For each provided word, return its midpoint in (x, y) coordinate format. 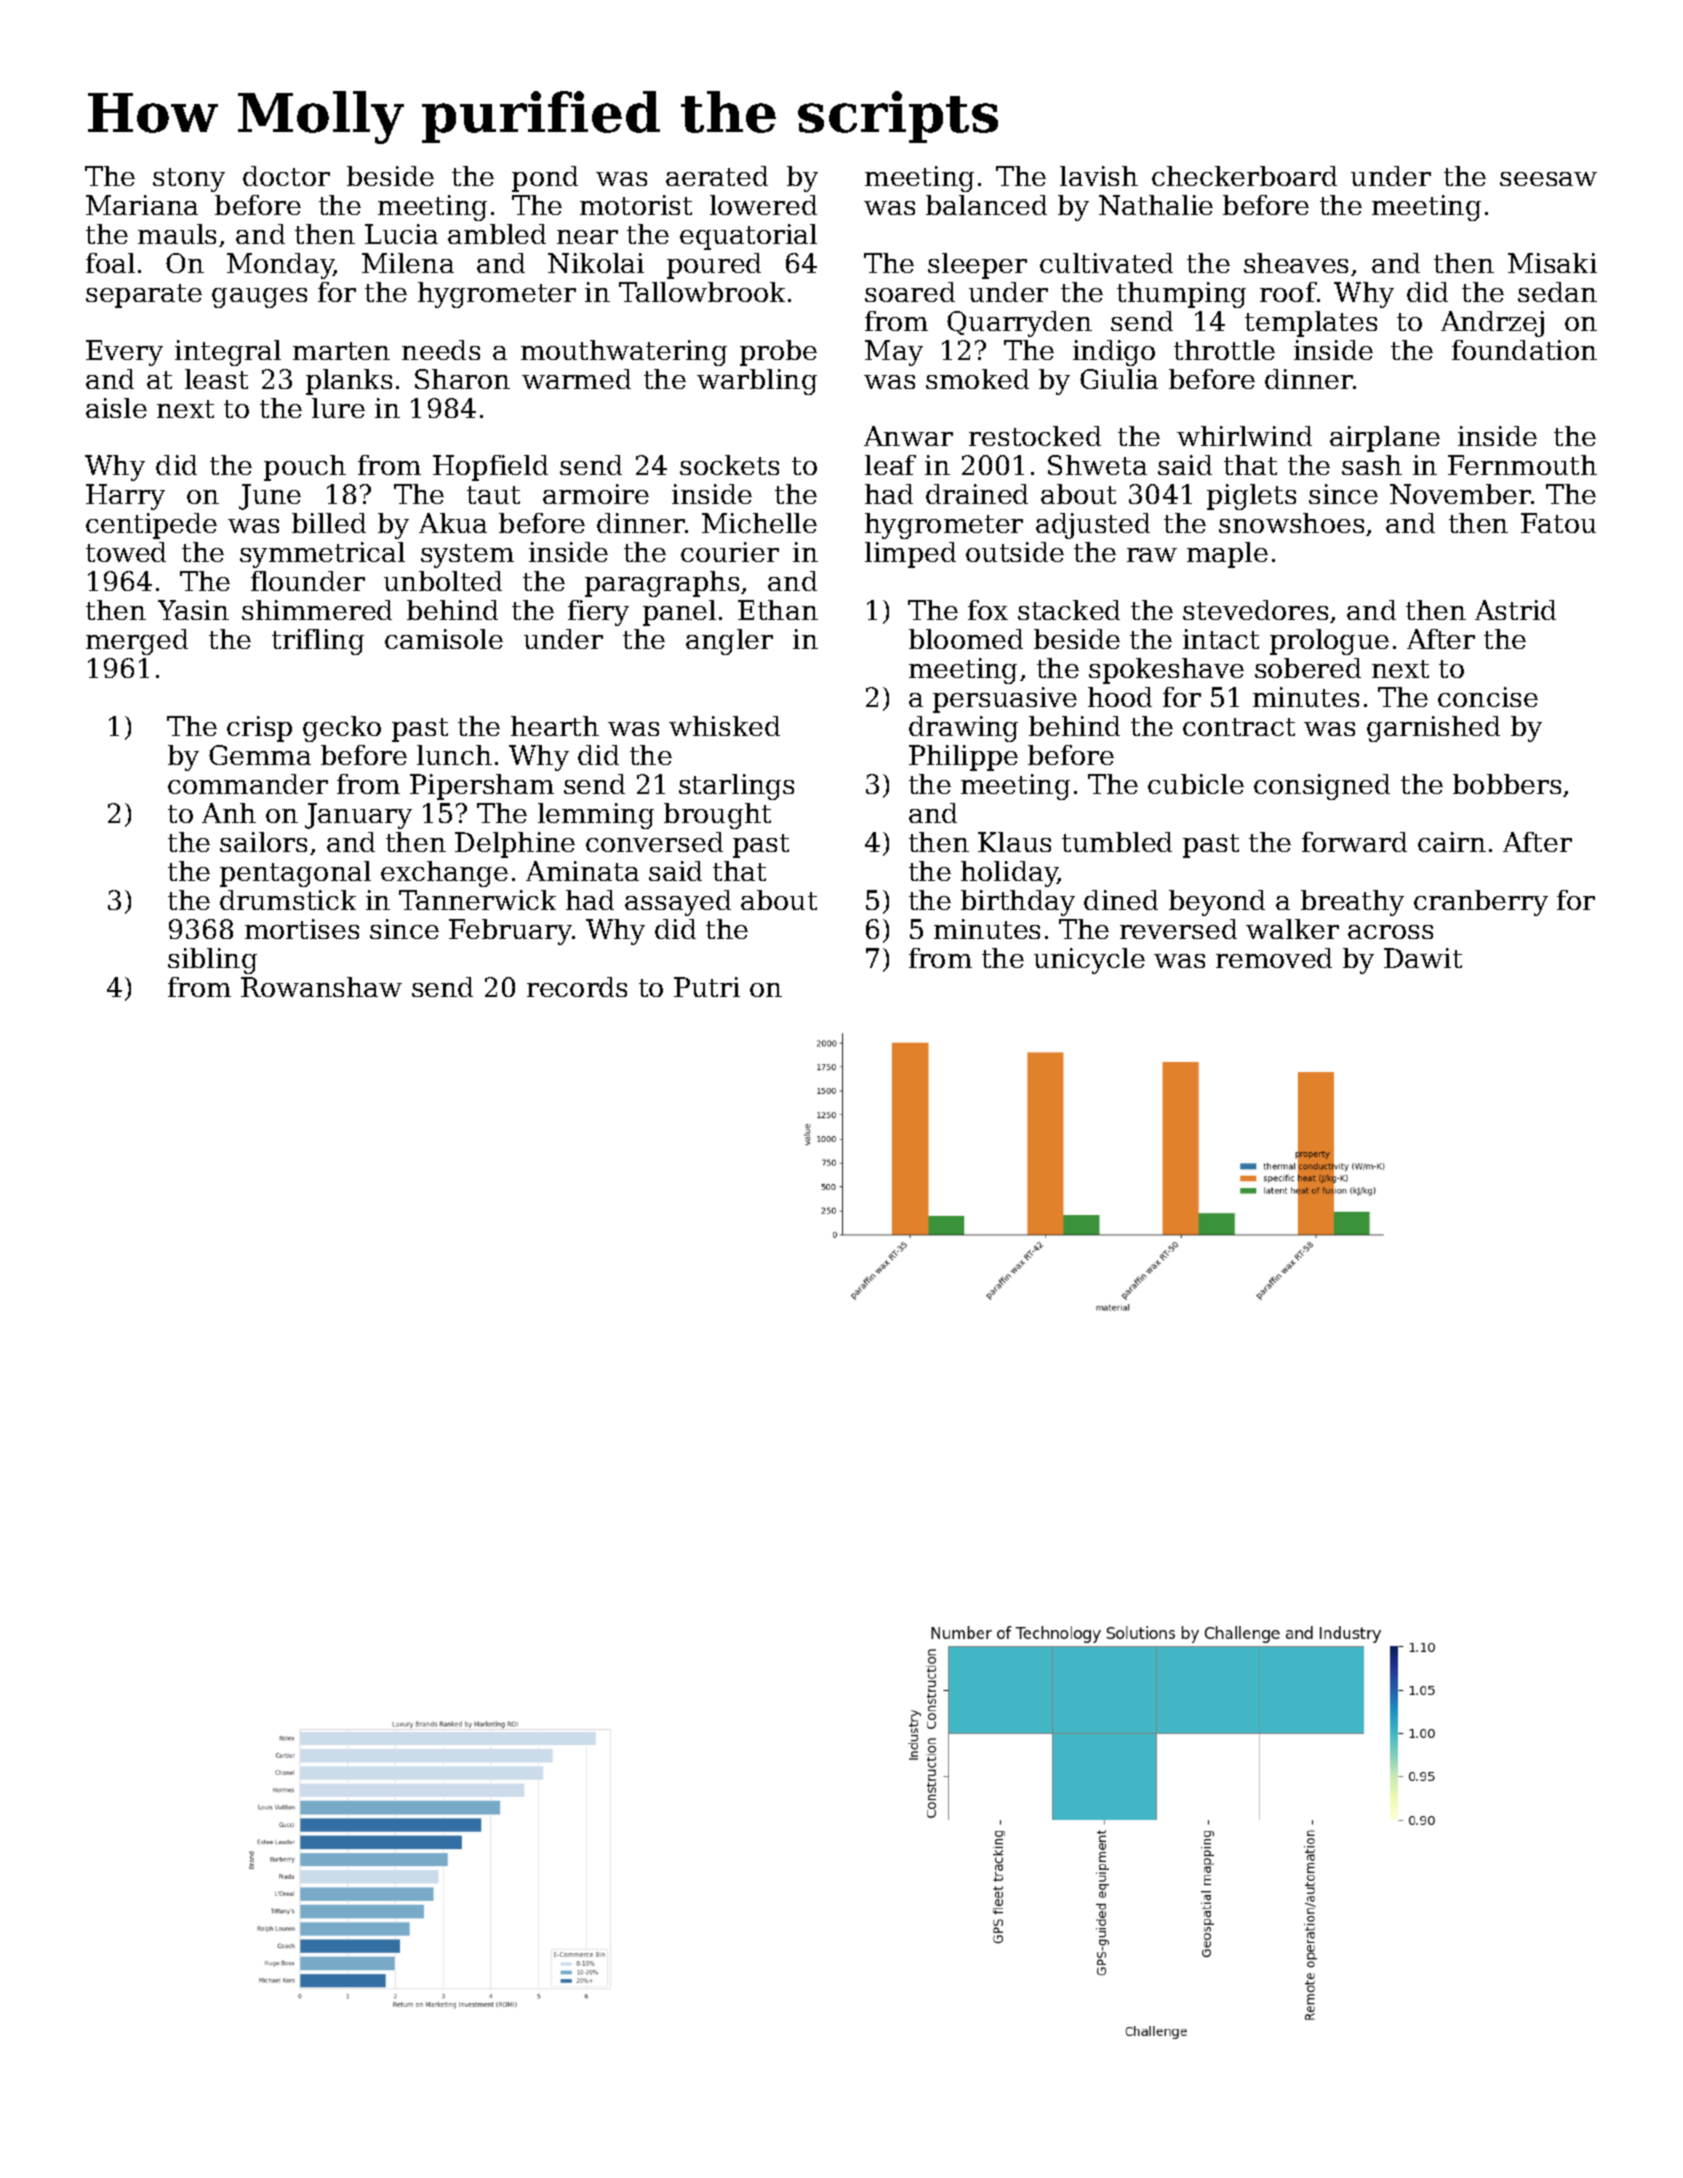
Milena (408, 263)
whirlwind (1244, 436)
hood (1120, 697)
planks (349, 382)
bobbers (1507, 784)
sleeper (977, 266)
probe (778, 353)
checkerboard (1244, 176)
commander (248, 784)
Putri (707, 987)
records (577, 987)
